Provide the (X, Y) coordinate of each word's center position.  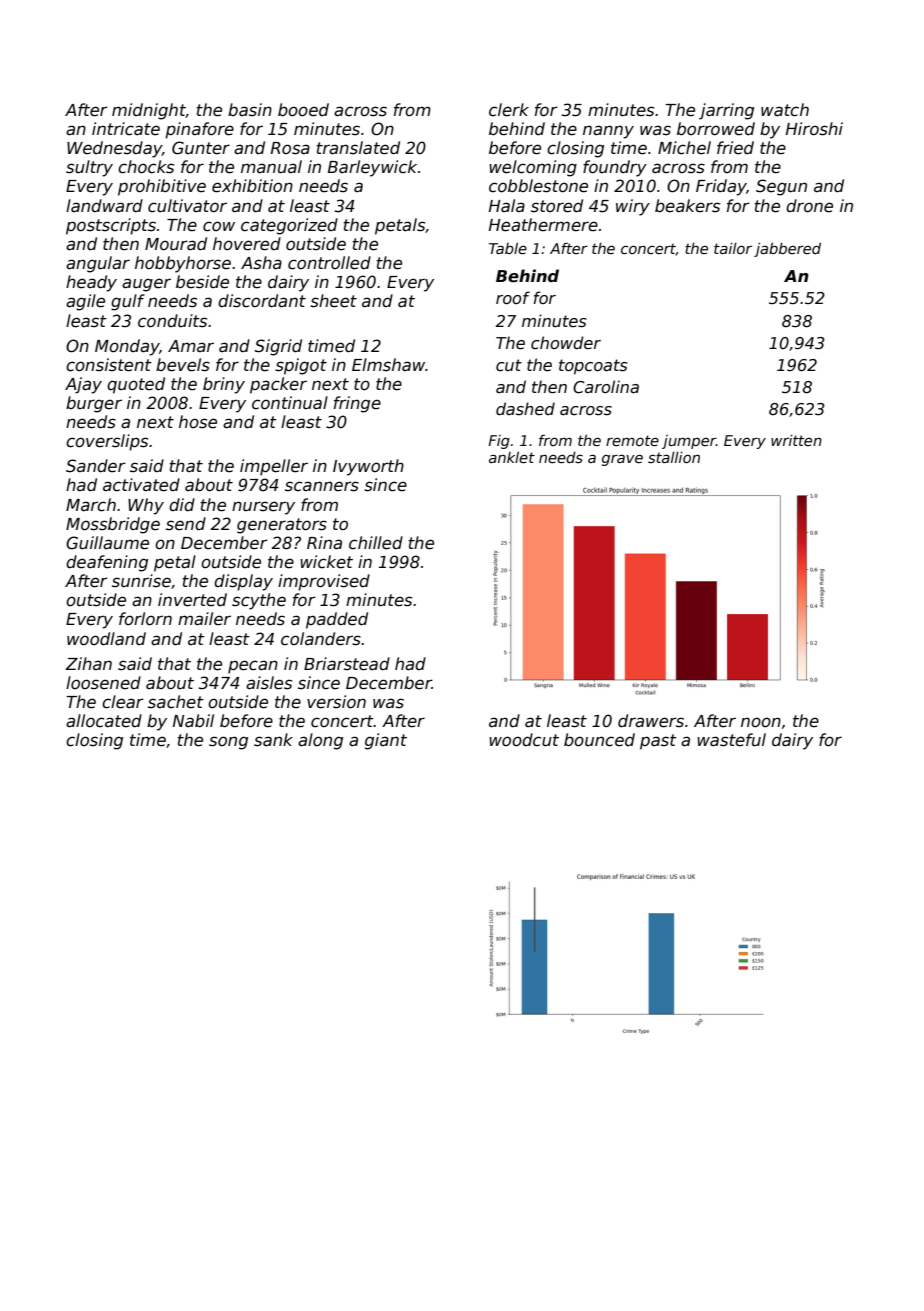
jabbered (787, 250)
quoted (136, 385)
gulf (128, 302)
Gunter (201, 148)
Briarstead (347, 664)
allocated (104, 721)
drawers (651, 721)
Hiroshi (814, 129)
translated (358, 148)
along (320, 741)
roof (513, 297)
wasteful (731, 740)
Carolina (606, 387)
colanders (321, 639)
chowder (566, 342)
